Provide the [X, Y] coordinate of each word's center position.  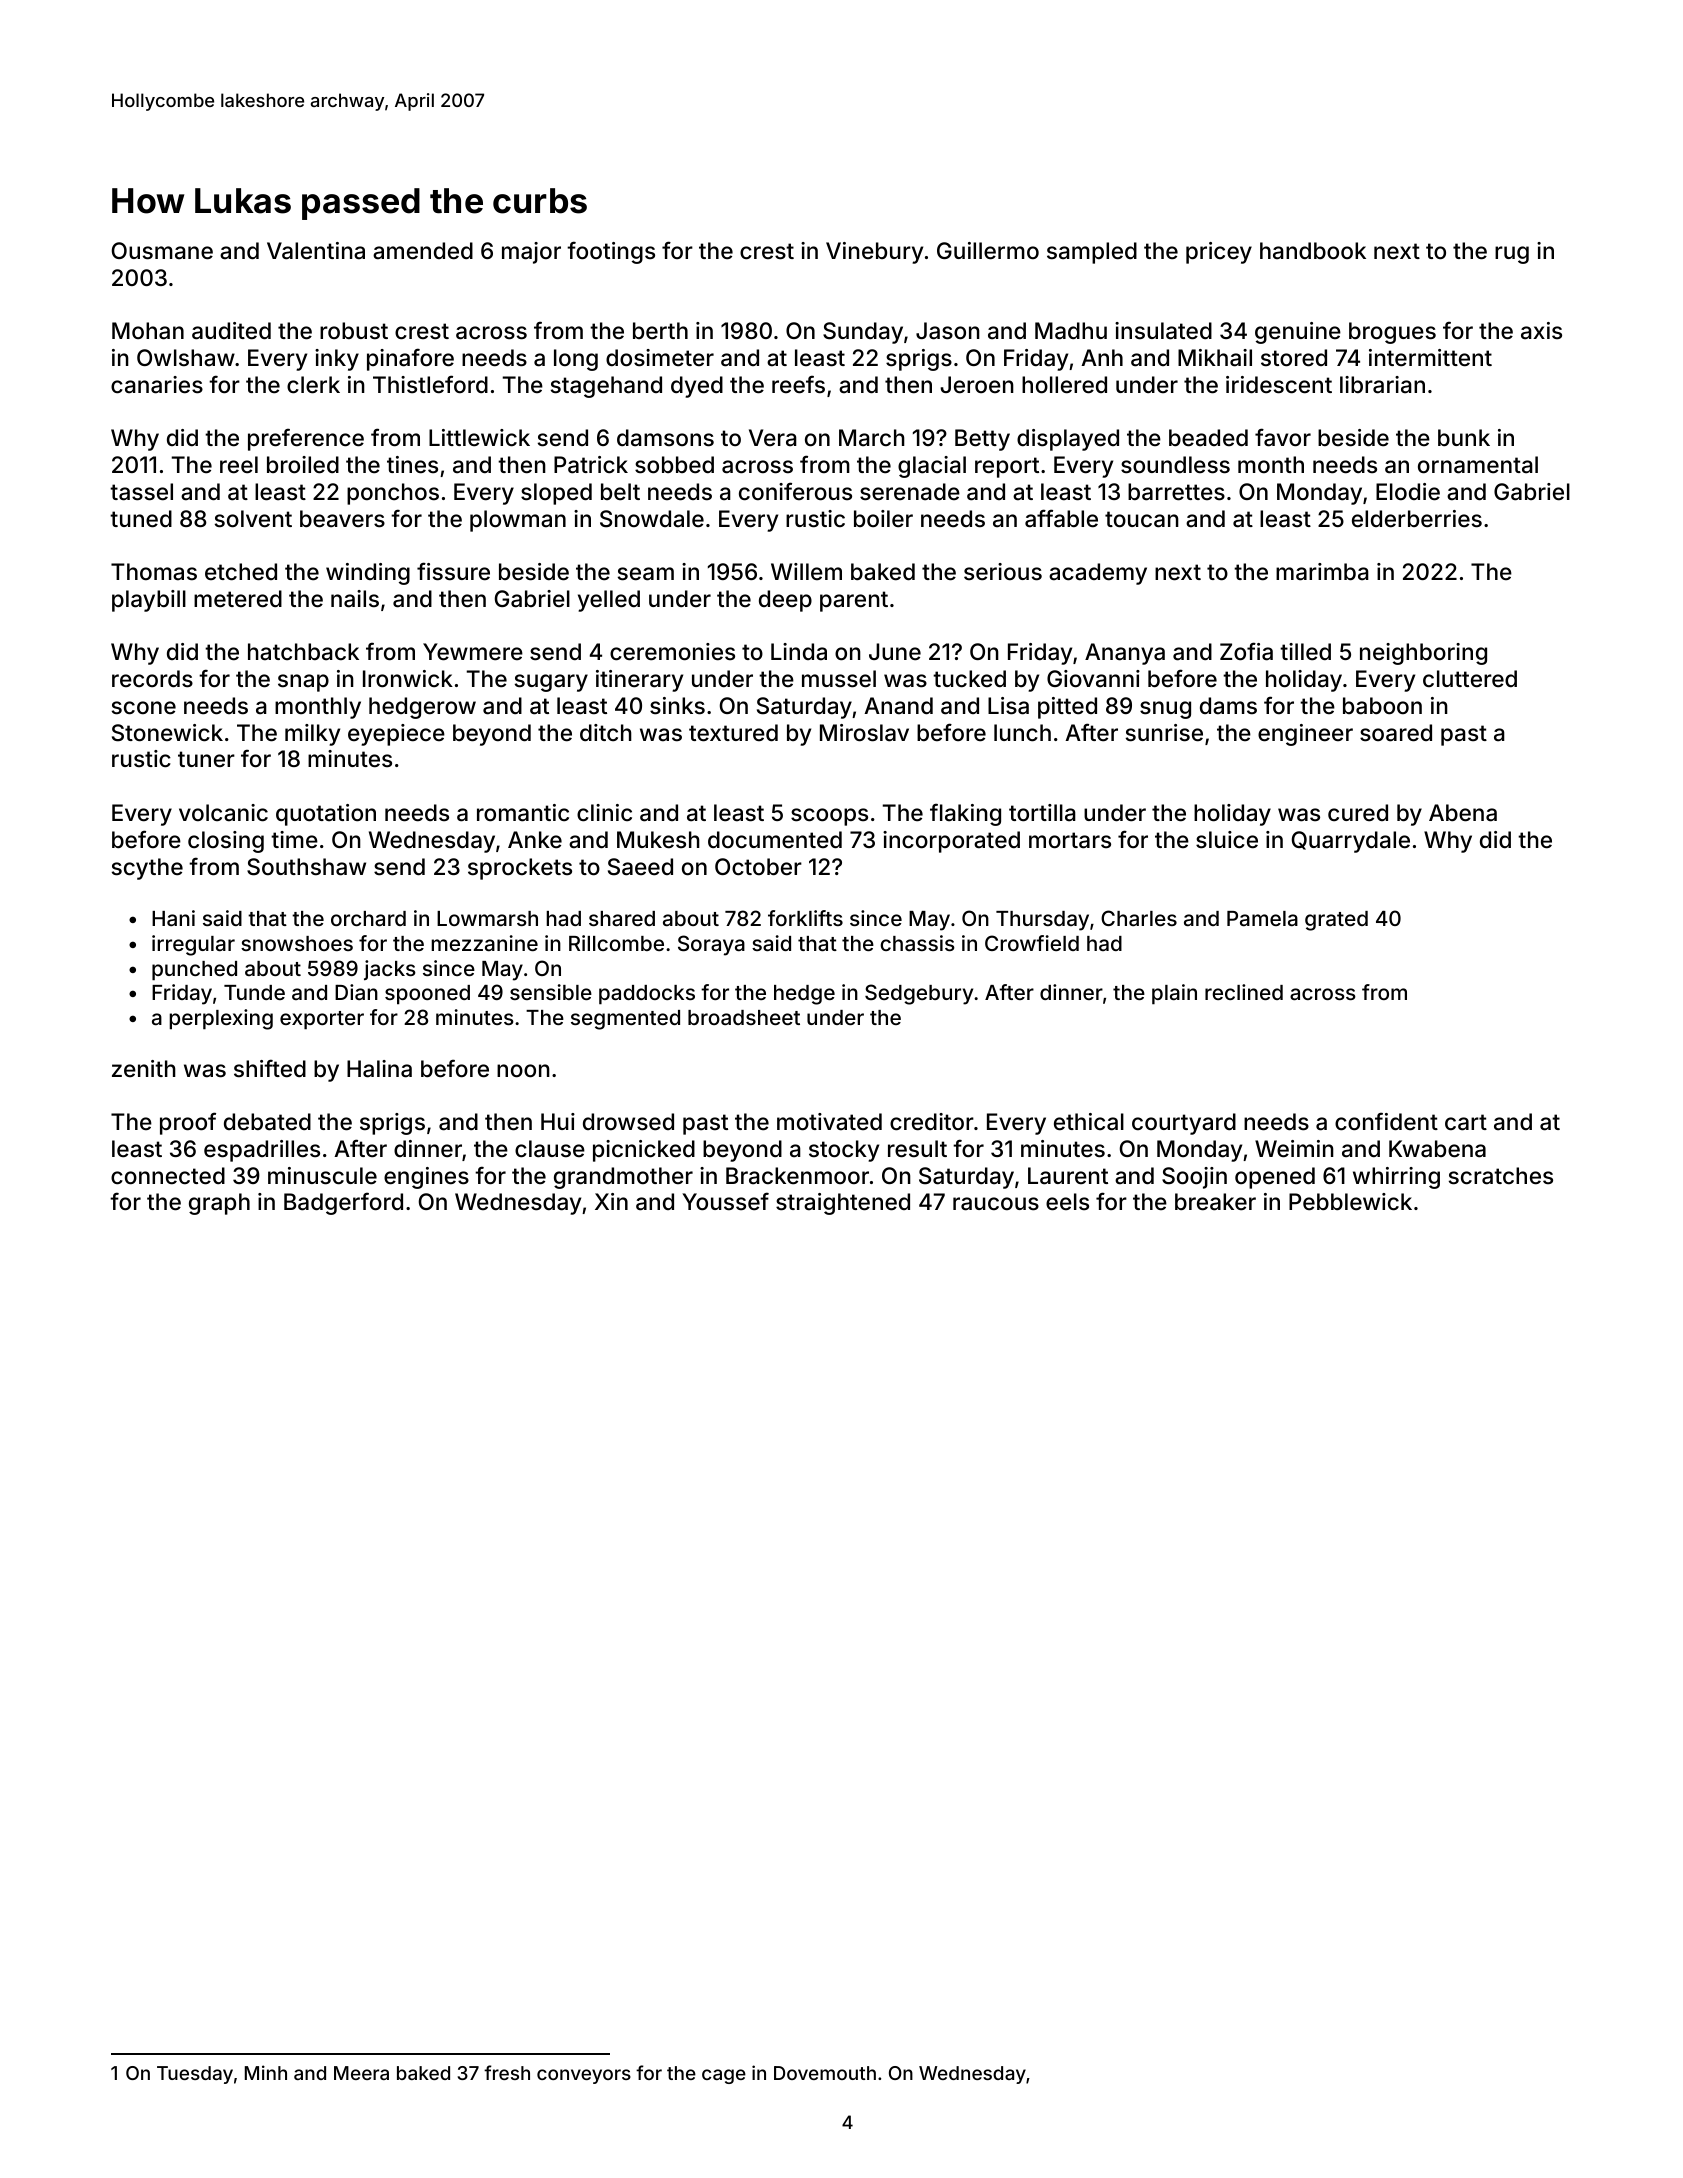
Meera [361, 2073]
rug [1512, 255]
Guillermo [988, 251]
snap [303, 683]
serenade [910, 492]
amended [423, 251]
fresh [507, 2072]
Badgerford [343, 1203]
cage [724, 2076]
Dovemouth [825, 2073]
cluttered [1470, 679]
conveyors [584, 2076]
